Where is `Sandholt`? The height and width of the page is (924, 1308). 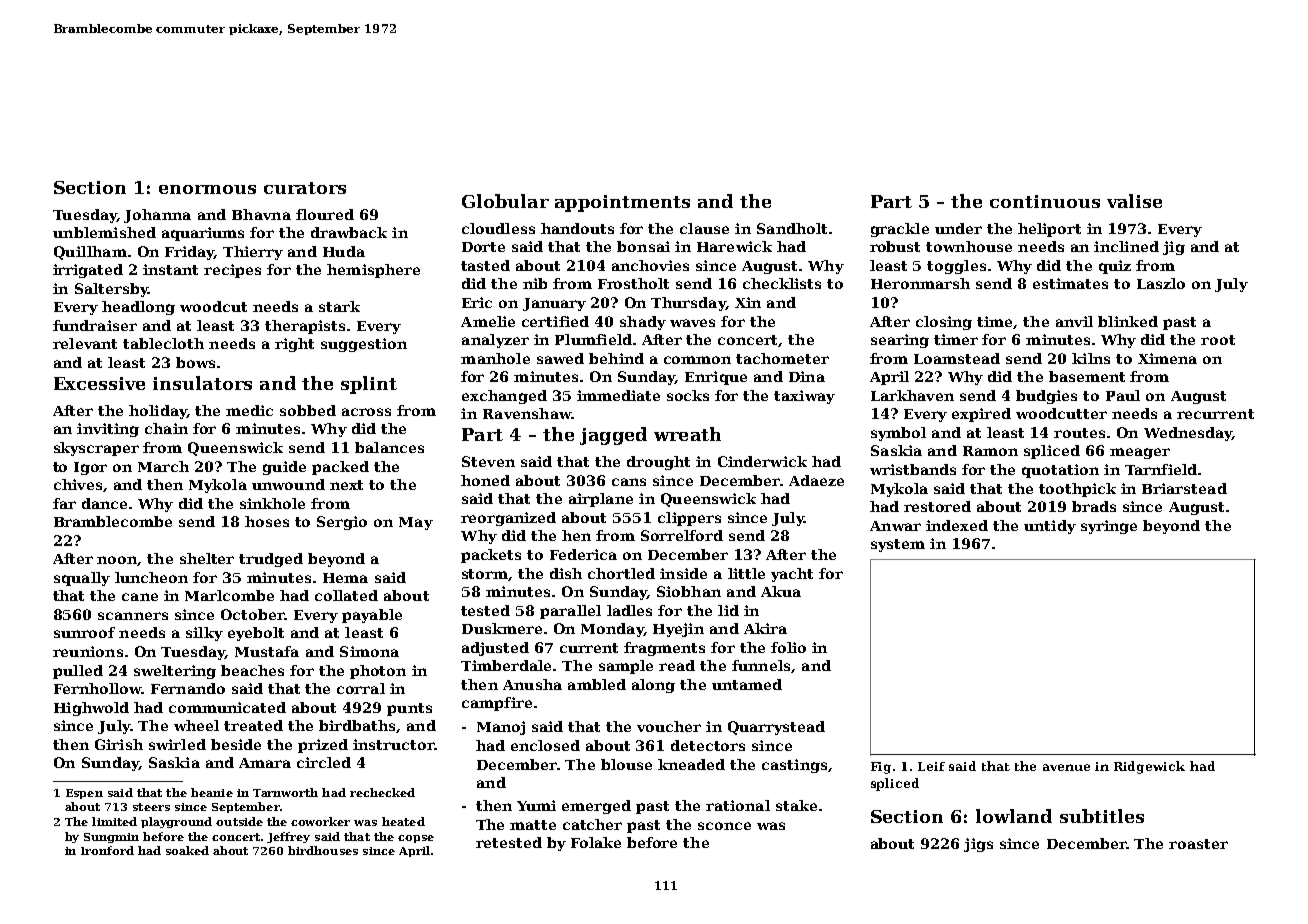
Sandholt is located at coordinates (792, 228).
